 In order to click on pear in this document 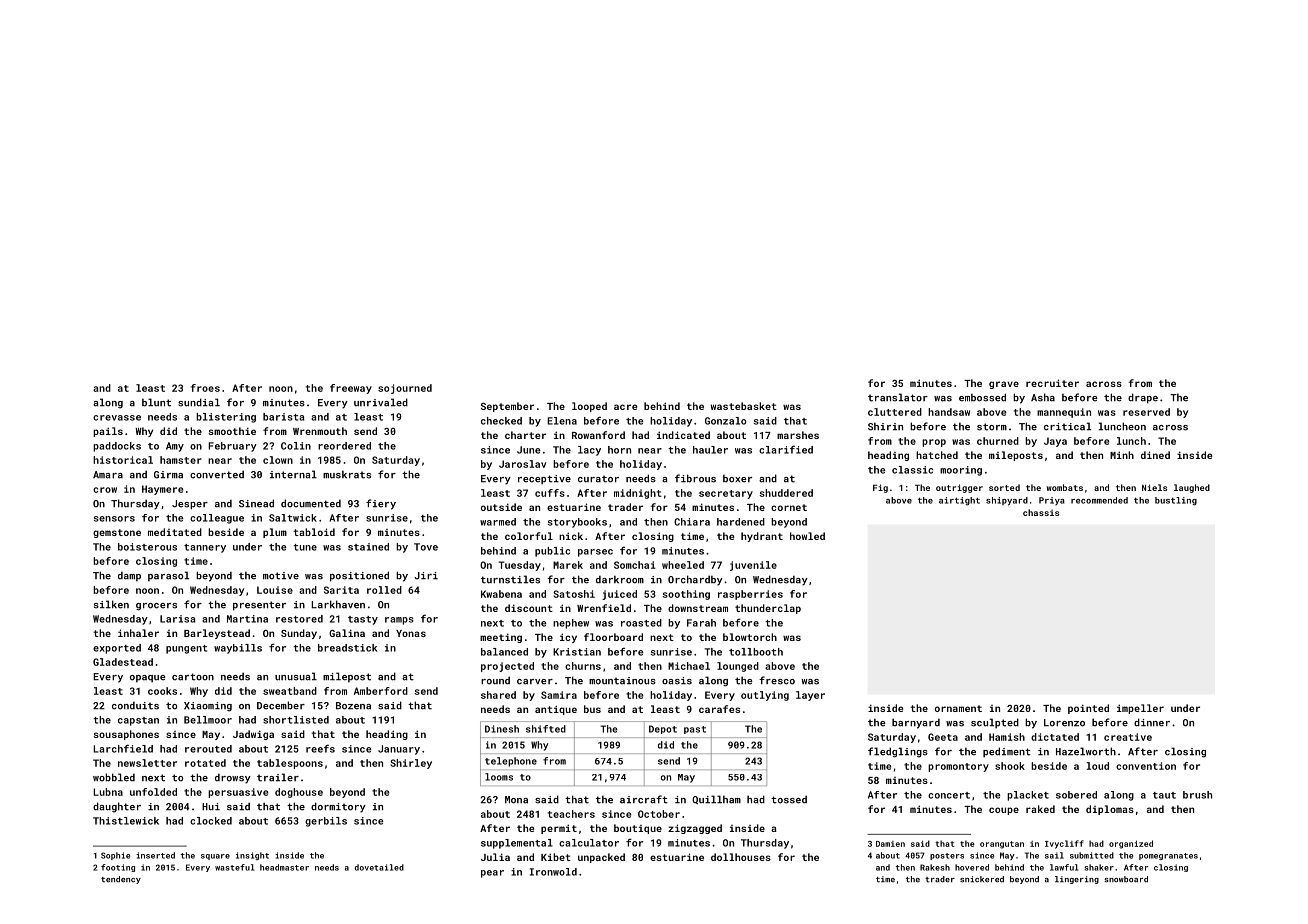, I will do `click(492, 874)`.
